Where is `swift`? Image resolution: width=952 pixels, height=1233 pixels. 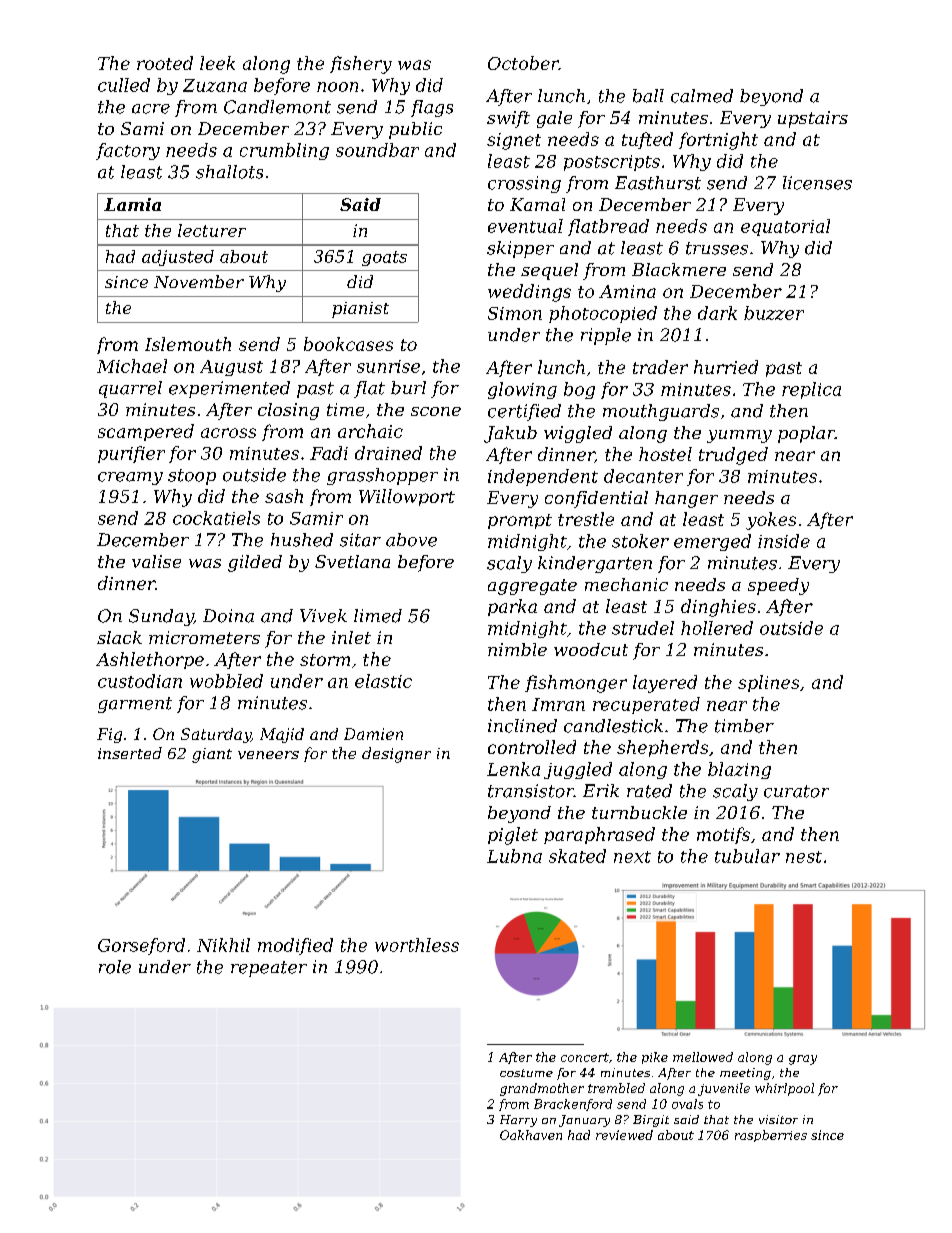 swift is located at coordinates (508, 119).
